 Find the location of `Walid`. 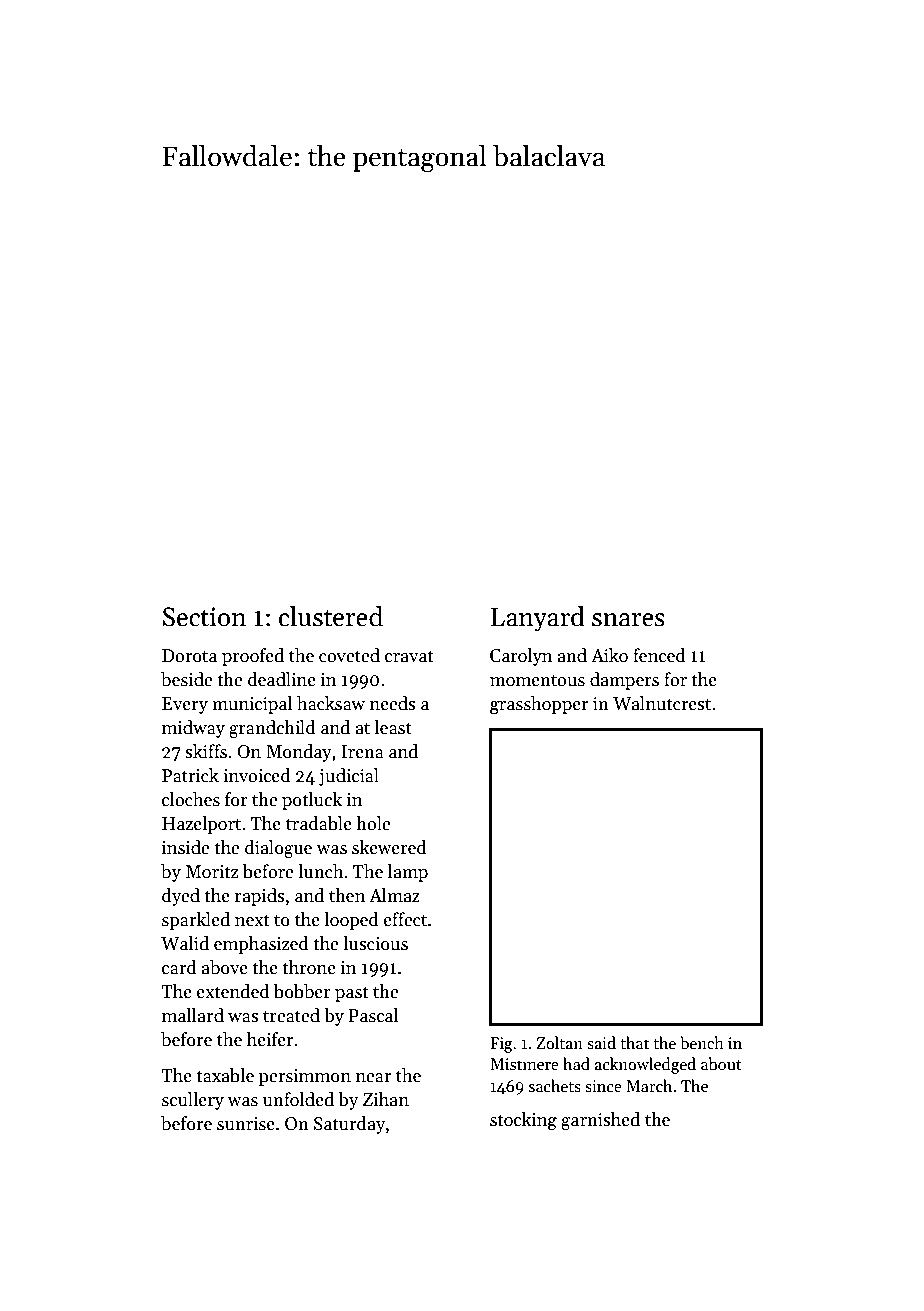

Walid is located at coordinates (185, 943).
